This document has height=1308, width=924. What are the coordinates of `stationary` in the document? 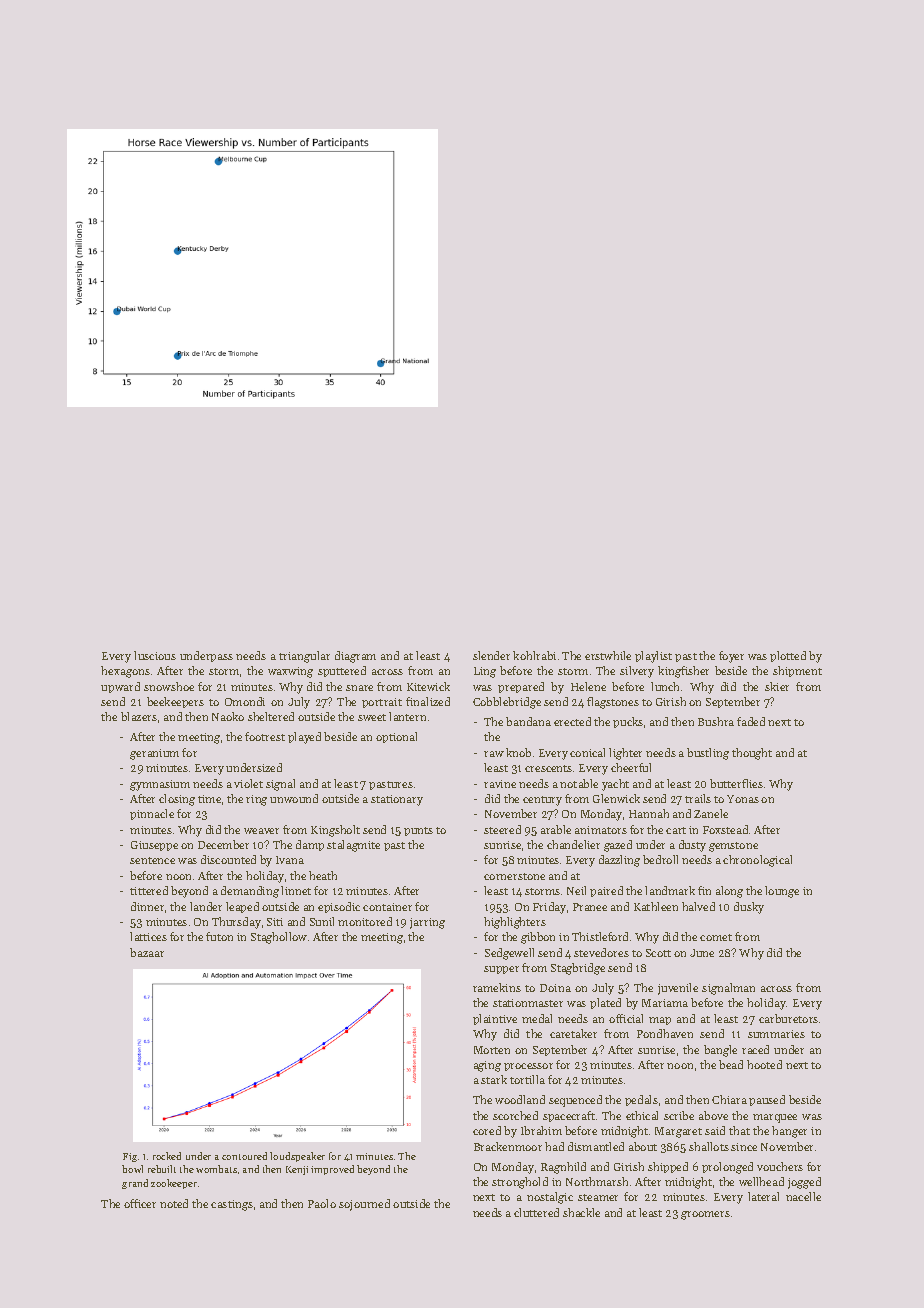 It's located at (397, 800).
